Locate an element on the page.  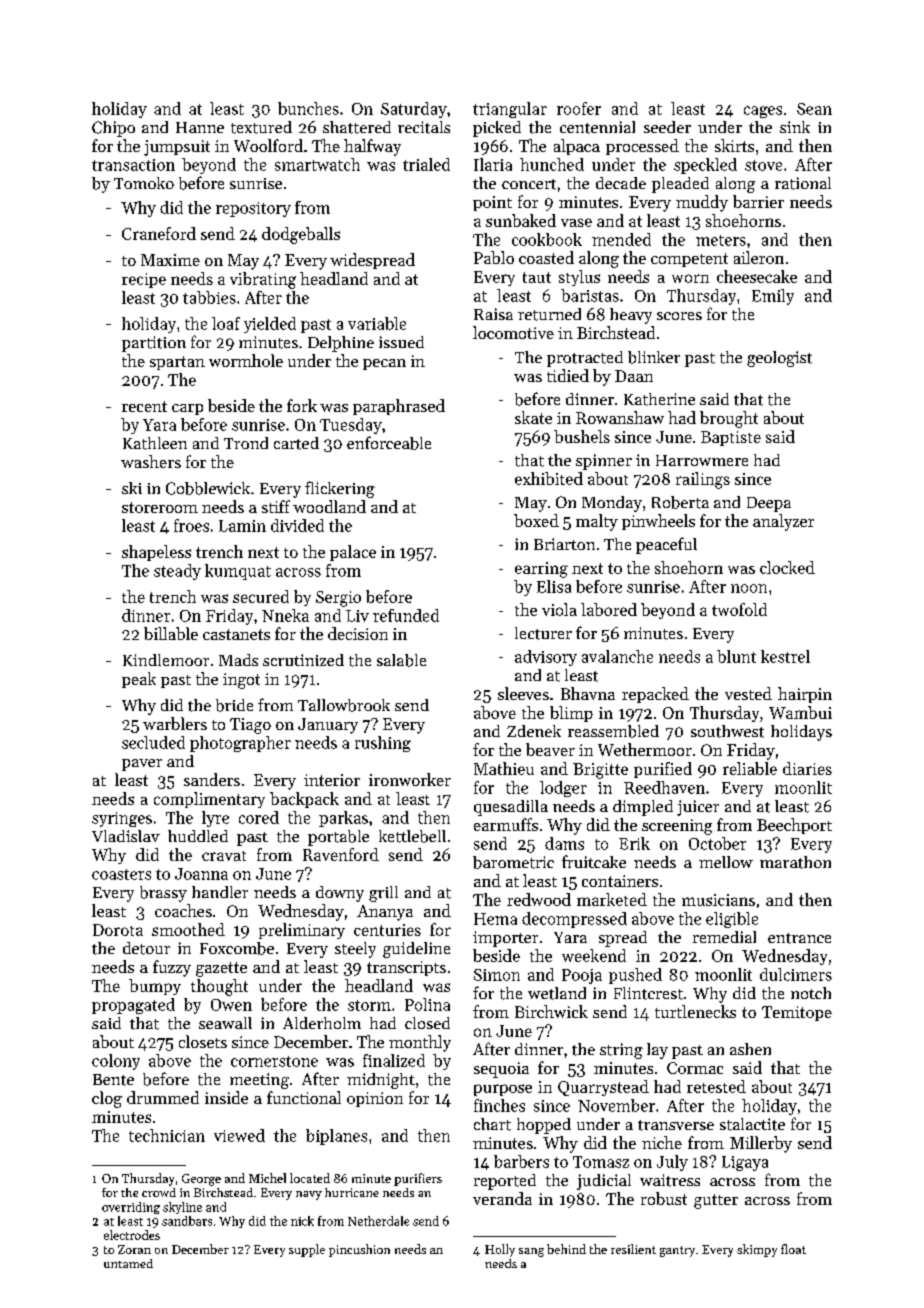
earring is located at coordinates (541, 570).
